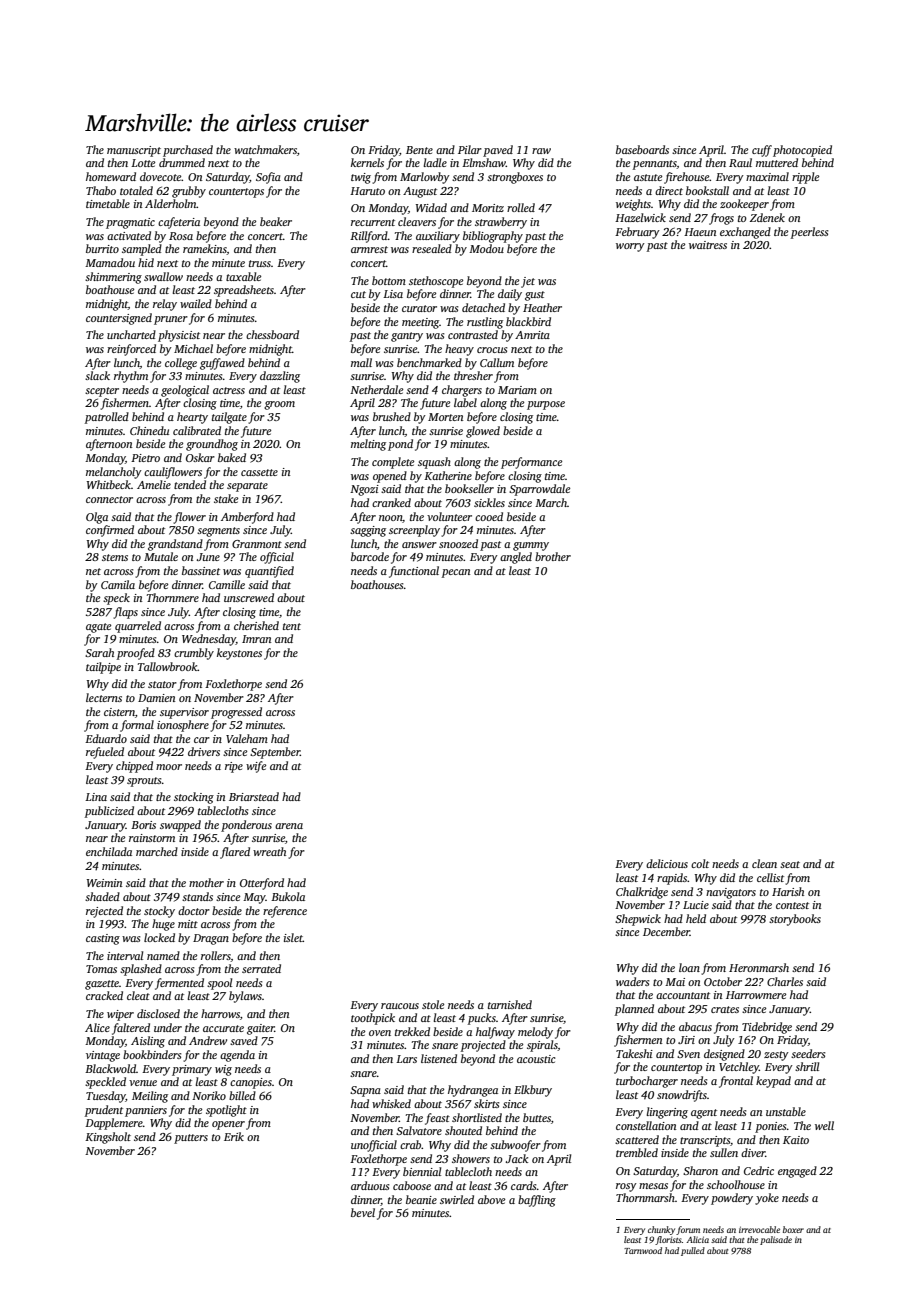 Image resolution: width=924 pixels, height=1308 pixels. I want to click on brother, so click(553, 556).
